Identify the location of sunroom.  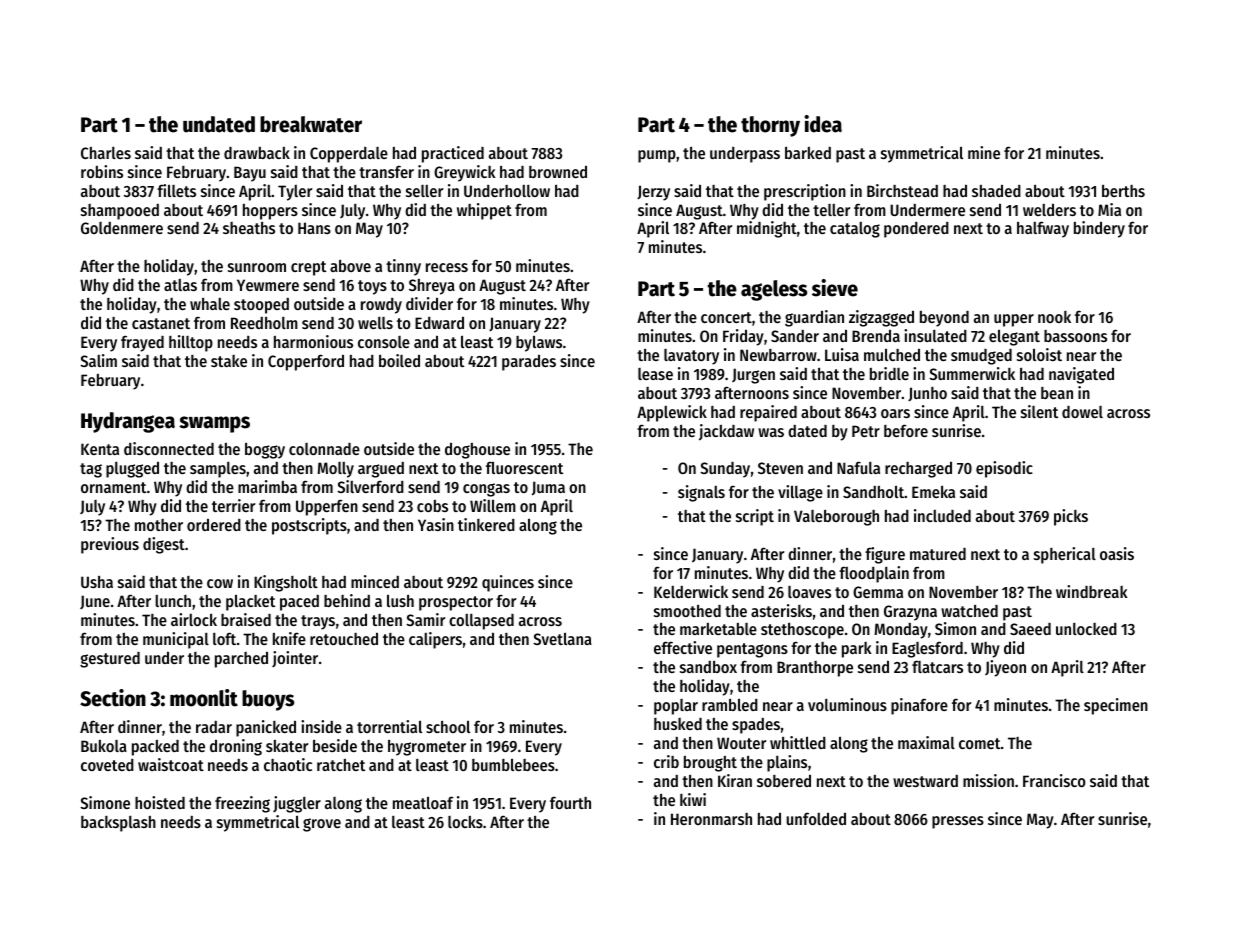
(257, 267).
